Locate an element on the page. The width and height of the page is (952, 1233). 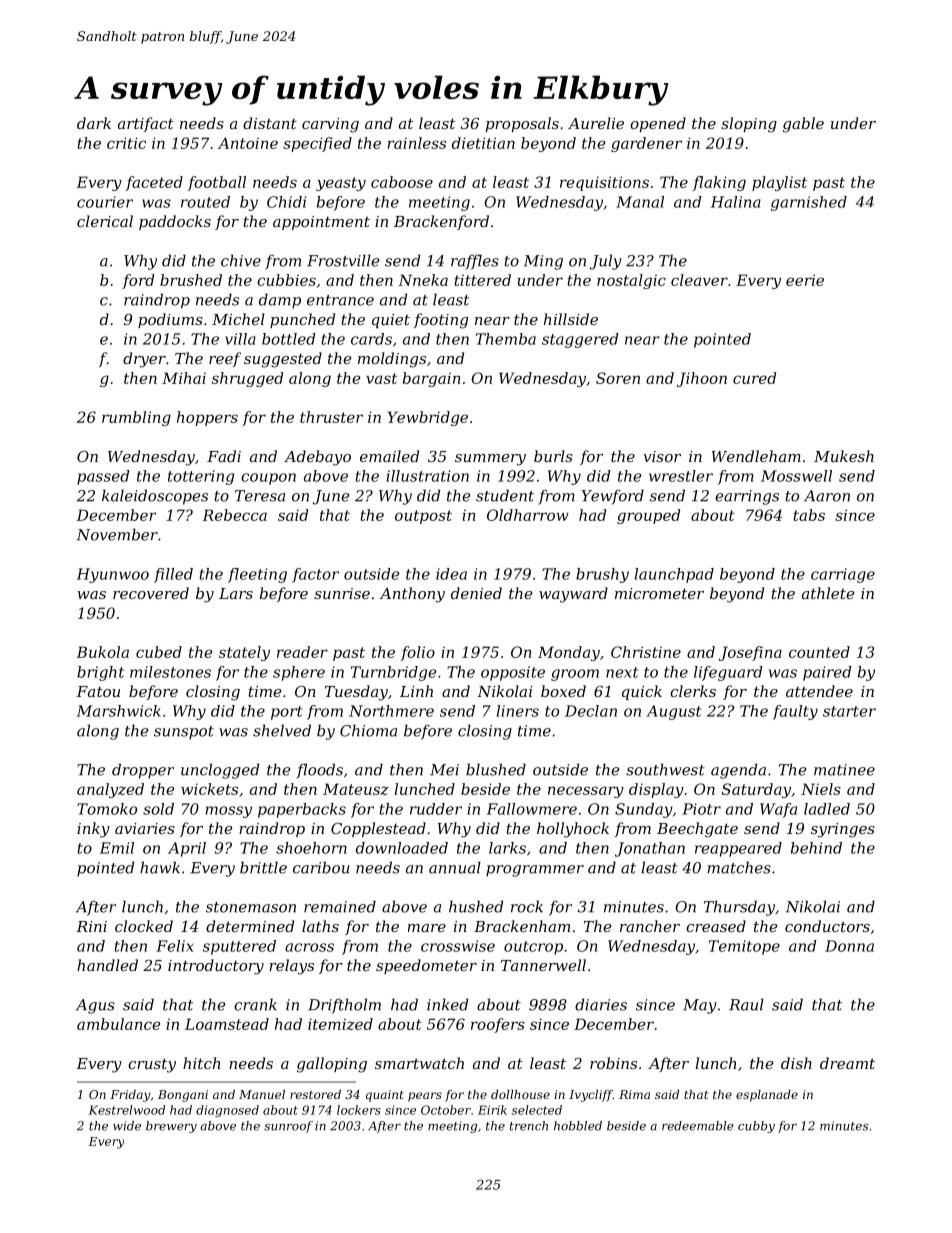
dollhouse is located at coordinates (520, 1094).
